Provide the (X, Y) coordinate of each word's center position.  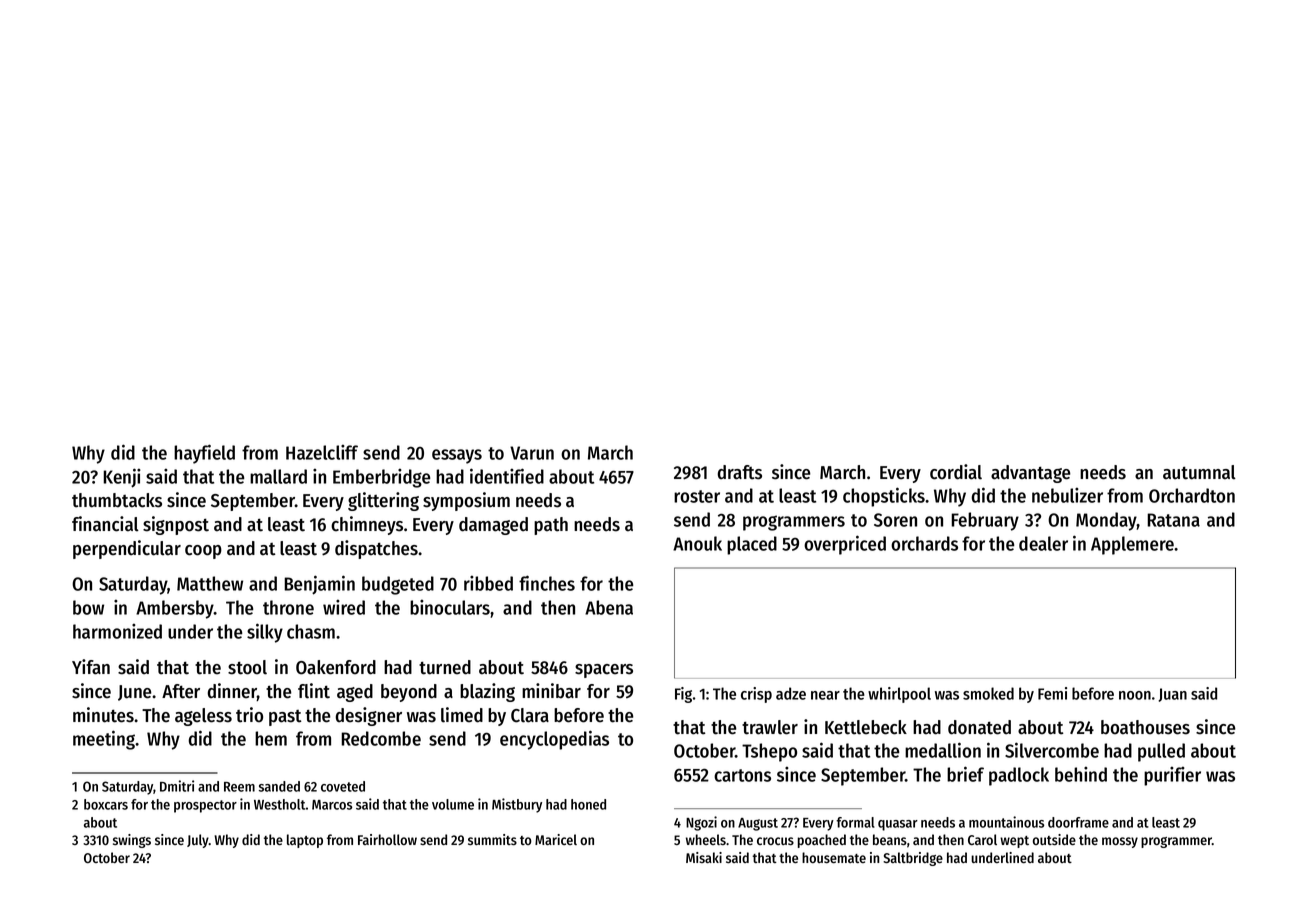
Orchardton (1192, 495)
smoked (988, 693)
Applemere (1133, 545)
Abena (609, 607)
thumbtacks (117, 500)
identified (507, 476)
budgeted (398, 585)
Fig (683, 695)
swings (132, 841)
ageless (203, 717)
